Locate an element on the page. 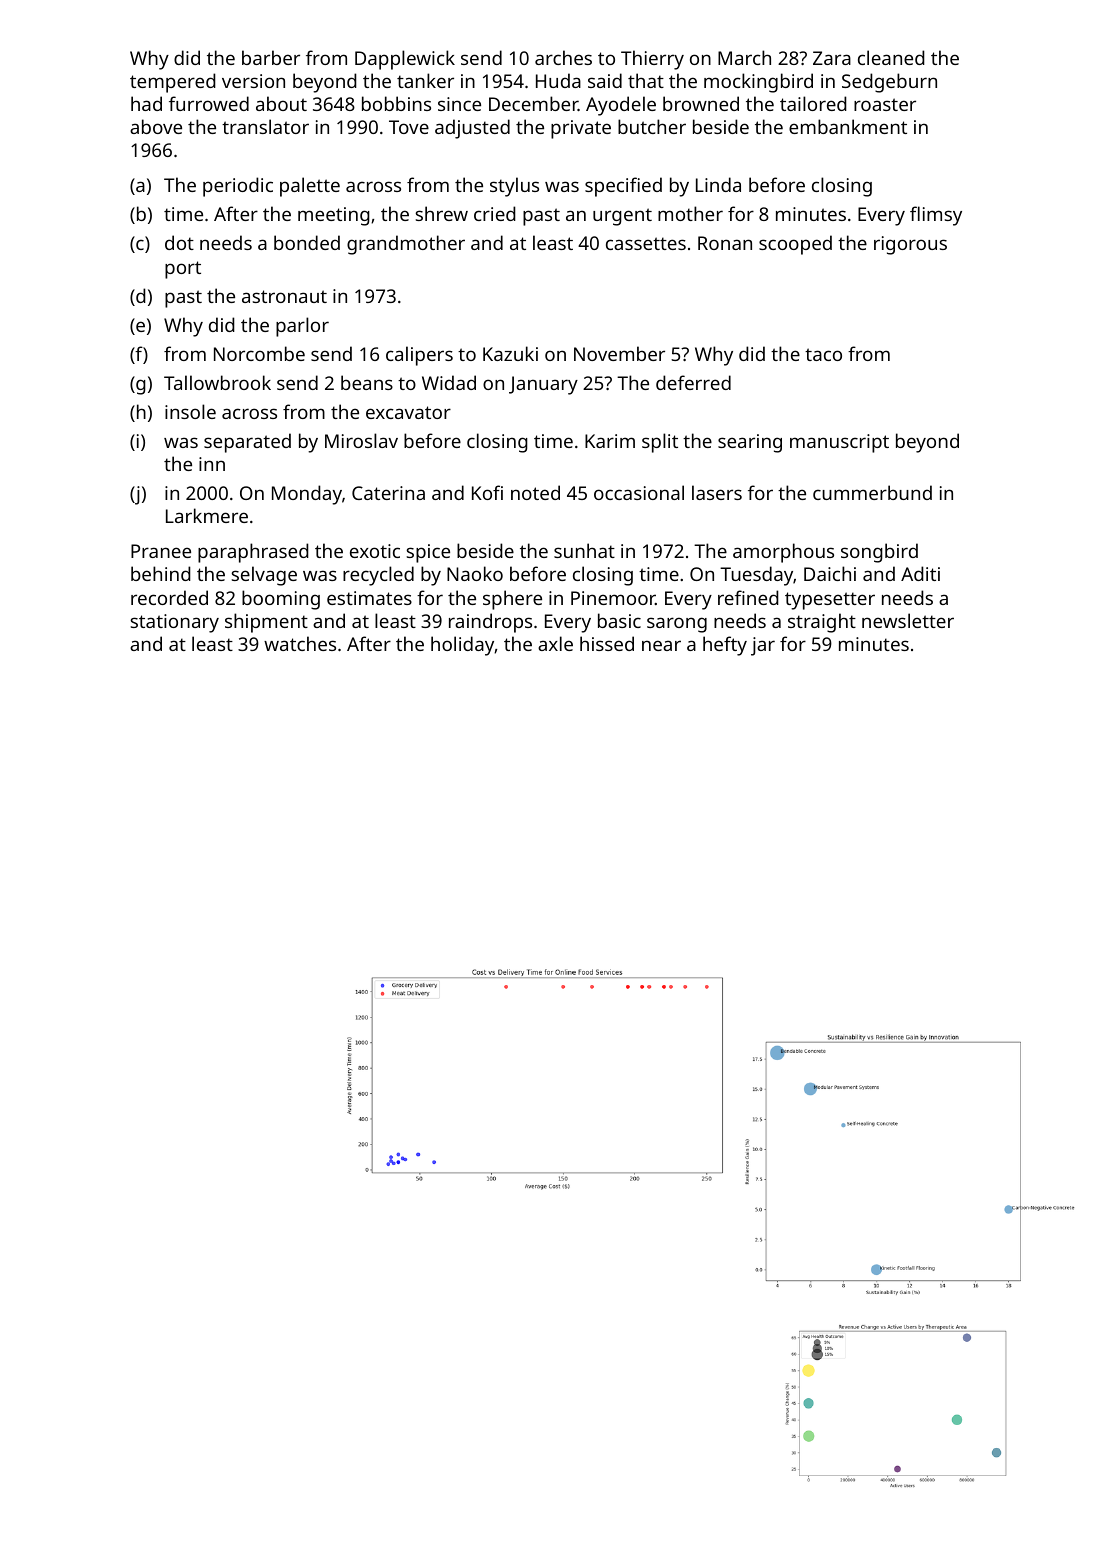 This image has height=1551, width=1097. Tallowbrook is located at coordinates (217, 382).
